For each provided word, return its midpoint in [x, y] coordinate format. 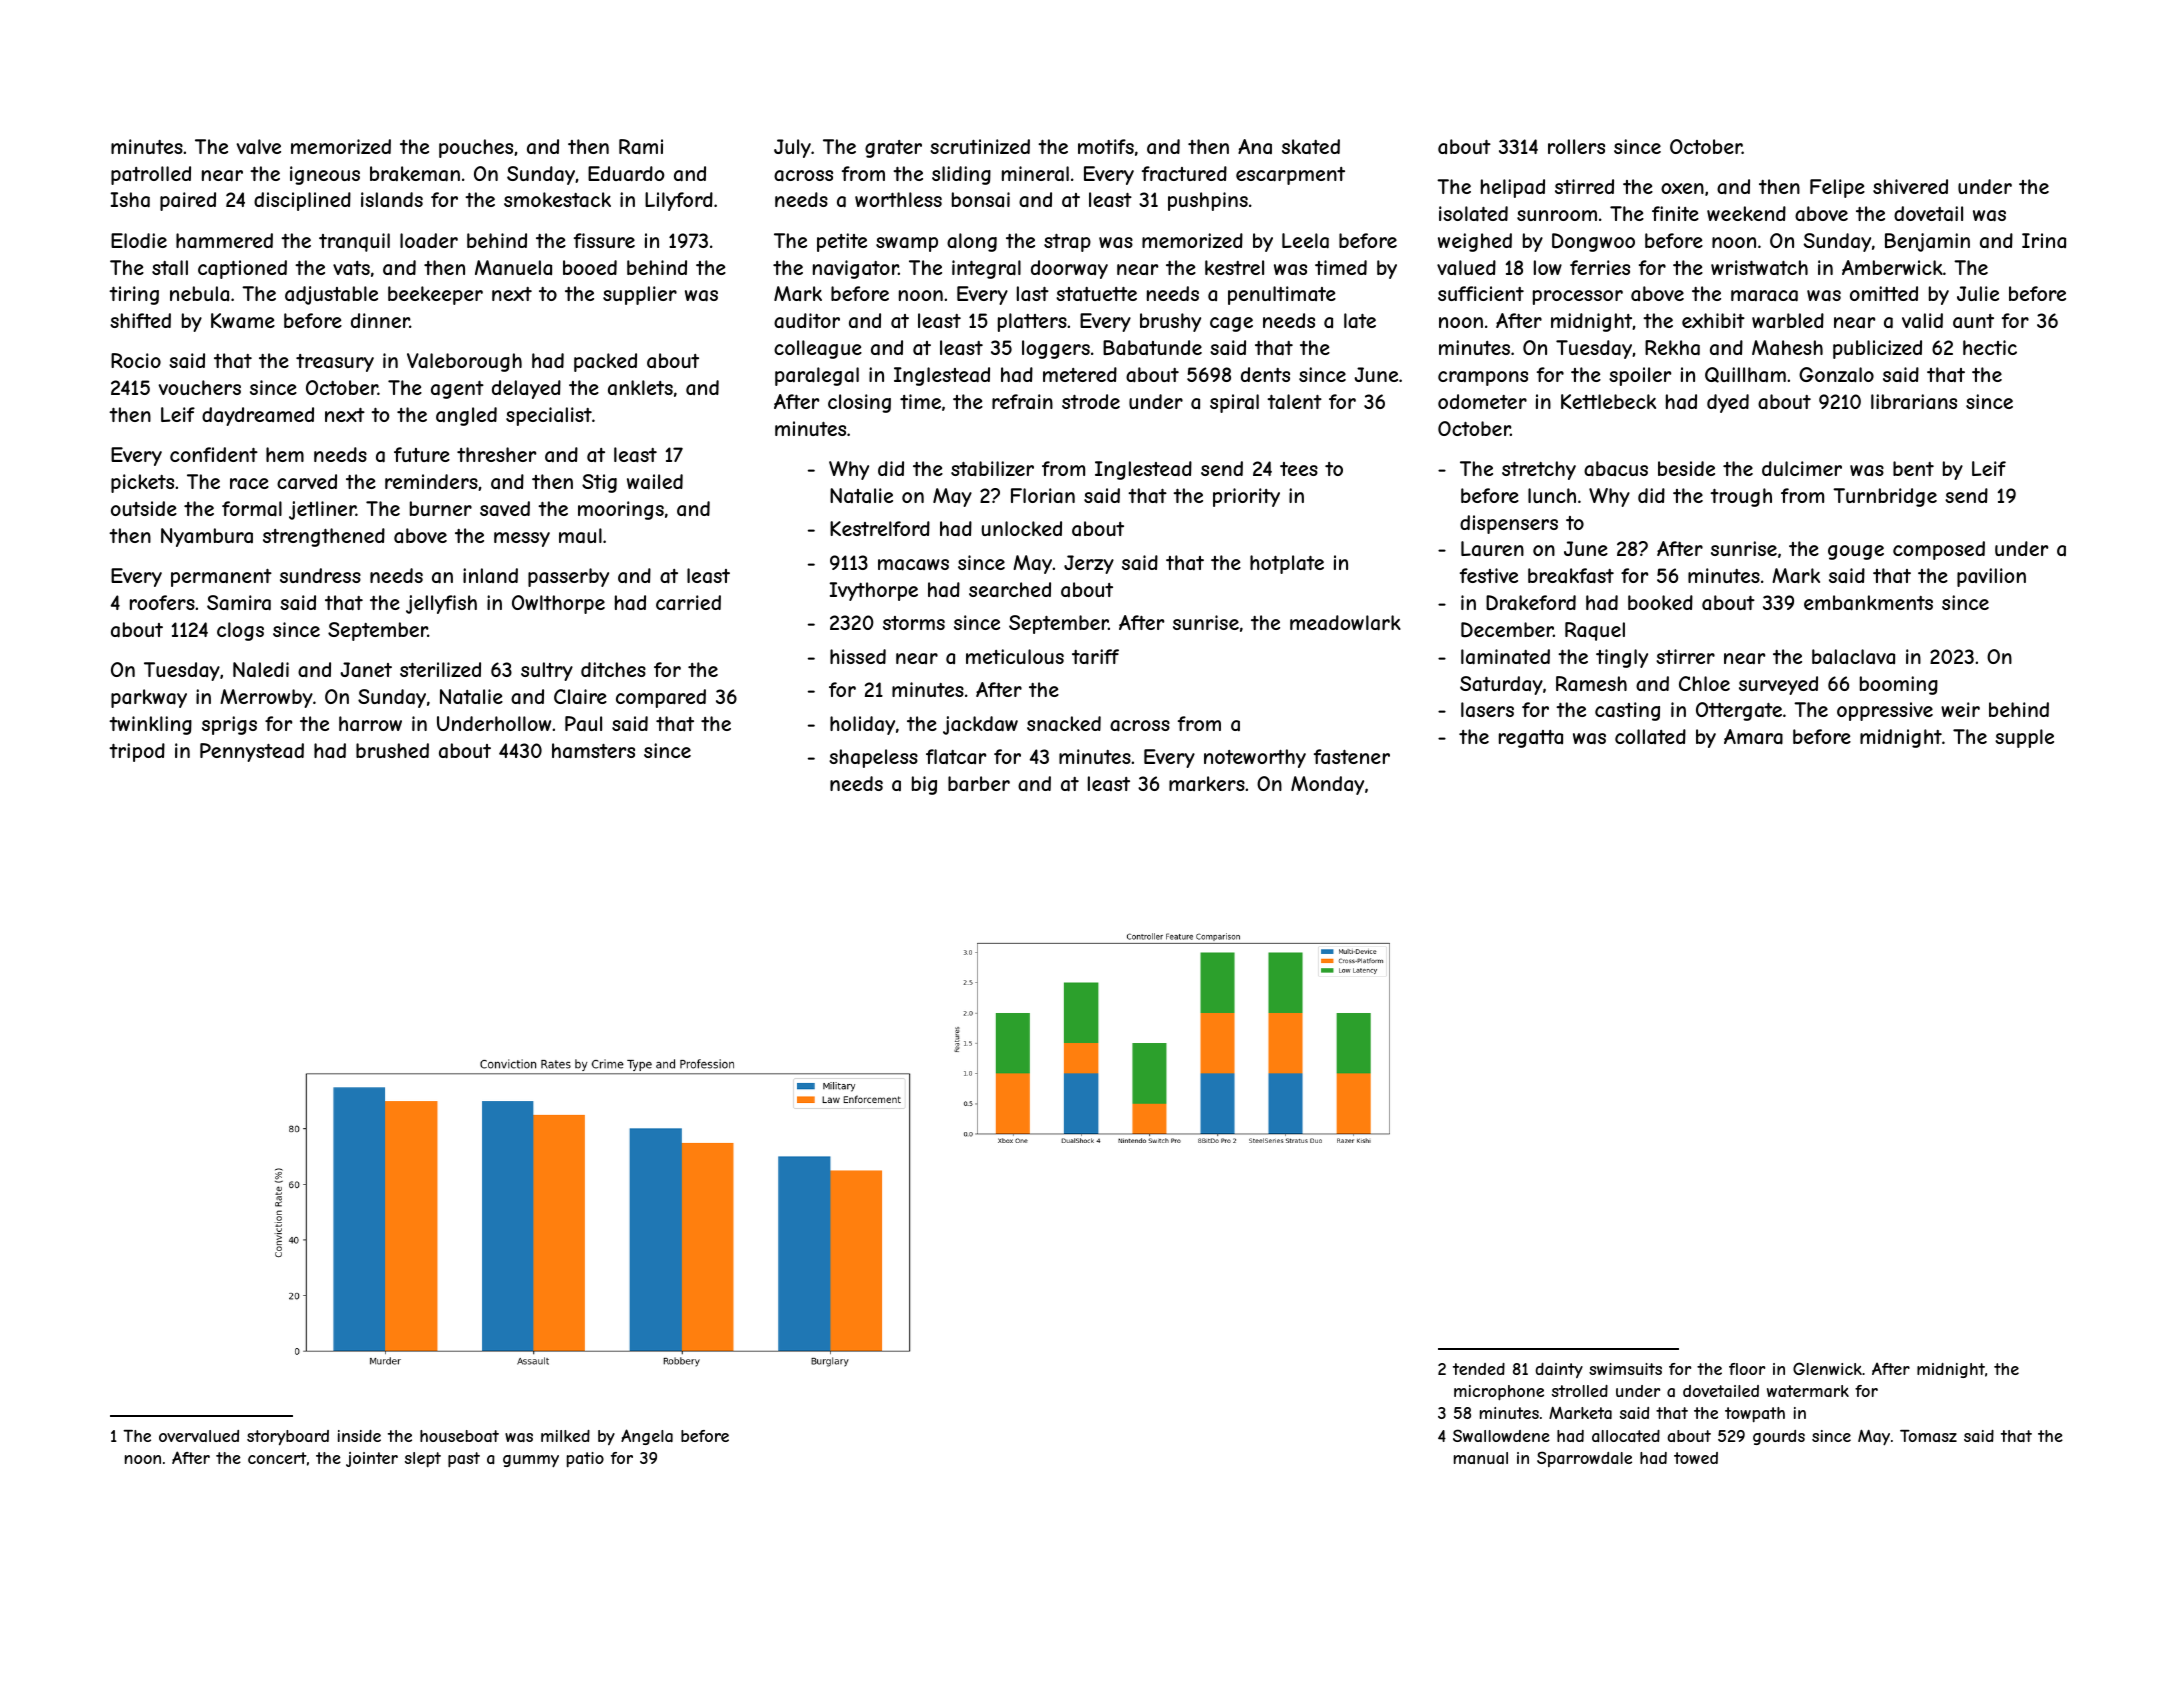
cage [1231, 324]
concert [277, 1458]
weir [1960, 709]
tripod [137, 752]
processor [1578, 297]
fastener [1352, 756]
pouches [476, 148]
